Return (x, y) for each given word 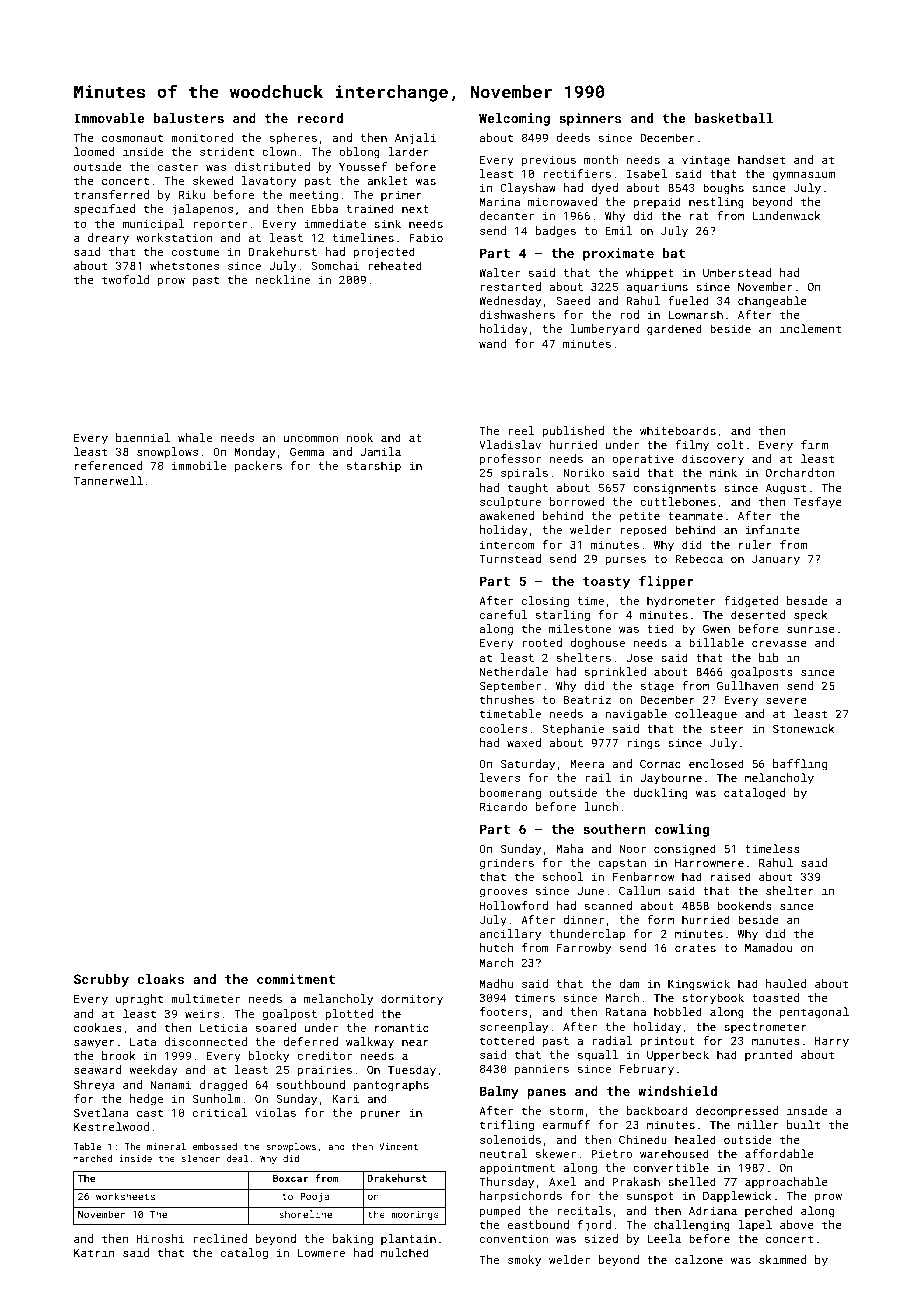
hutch (496, 947)
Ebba (325, 208)
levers (500, 777)
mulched (405, 1252)
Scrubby (101, 980)
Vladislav (510, 444)
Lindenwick (786, 215)
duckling (660, 794)
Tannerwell (108, 480)
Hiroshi (161, 1238)
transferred (111, 194)
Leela (664, 1238)
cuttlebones (678, 501)
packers (258, 467)
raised (731, 876)
